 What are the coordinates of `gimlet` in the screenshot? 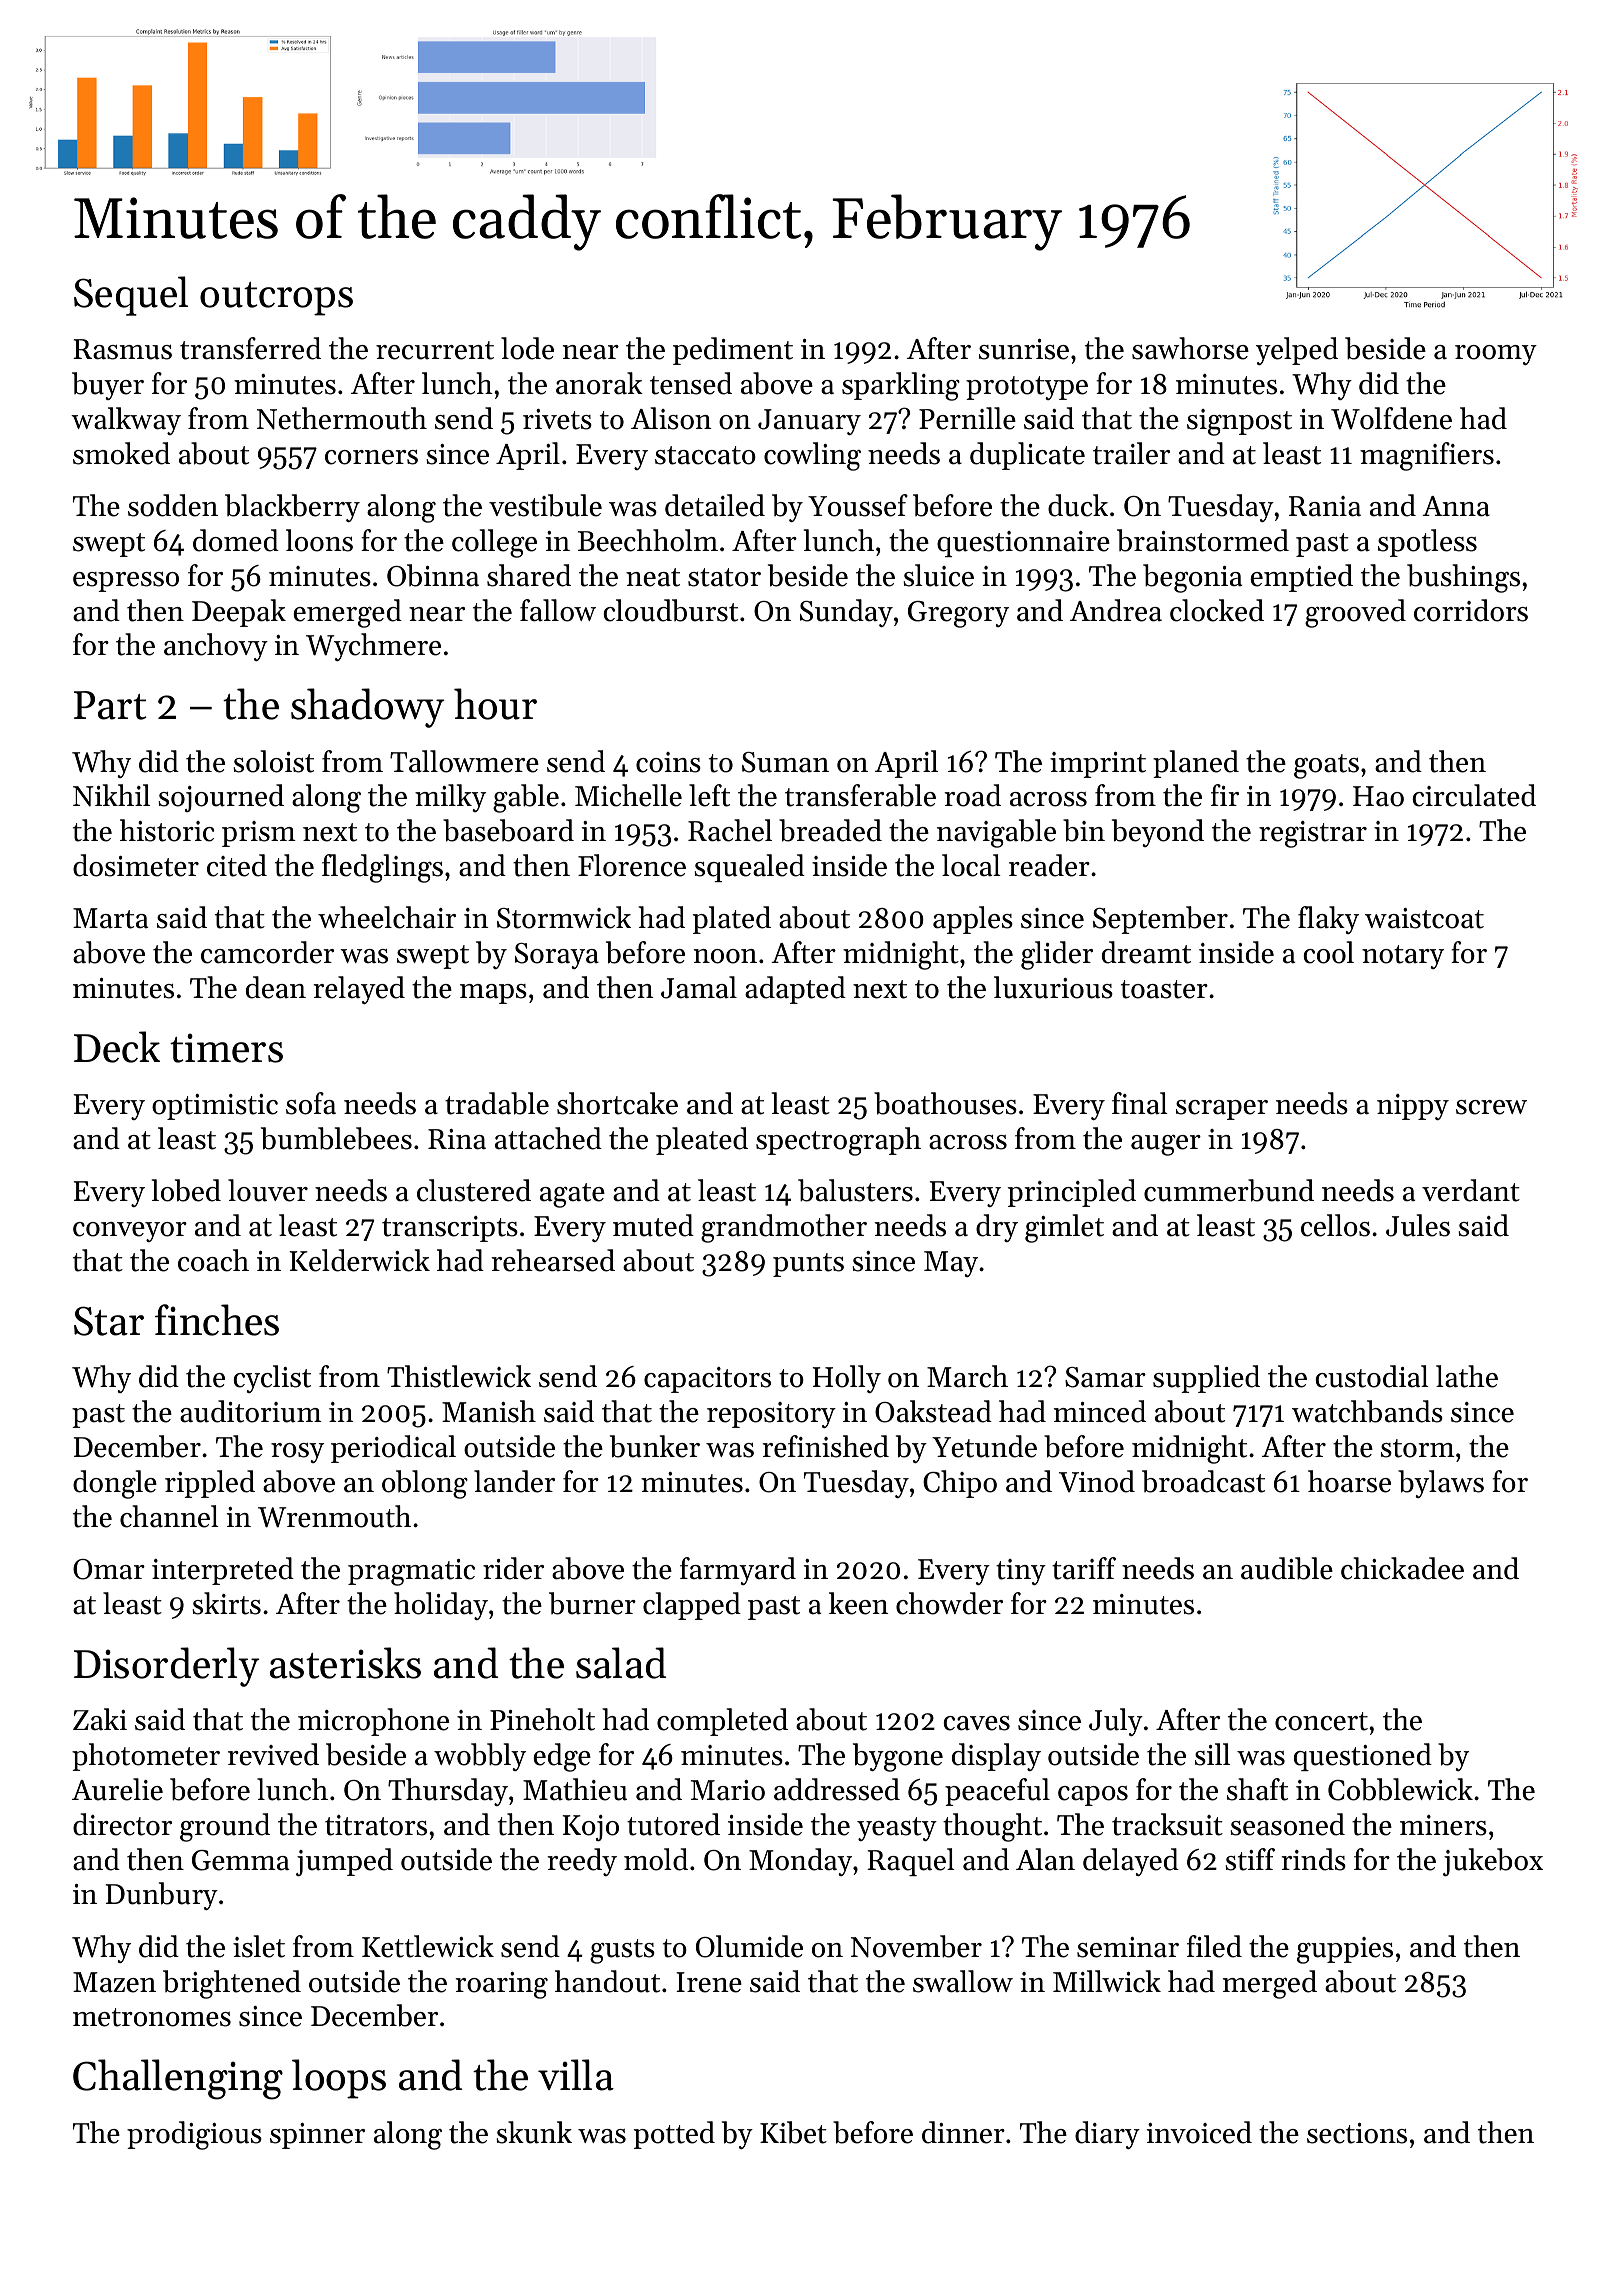 It's located at (1064, 1228).
